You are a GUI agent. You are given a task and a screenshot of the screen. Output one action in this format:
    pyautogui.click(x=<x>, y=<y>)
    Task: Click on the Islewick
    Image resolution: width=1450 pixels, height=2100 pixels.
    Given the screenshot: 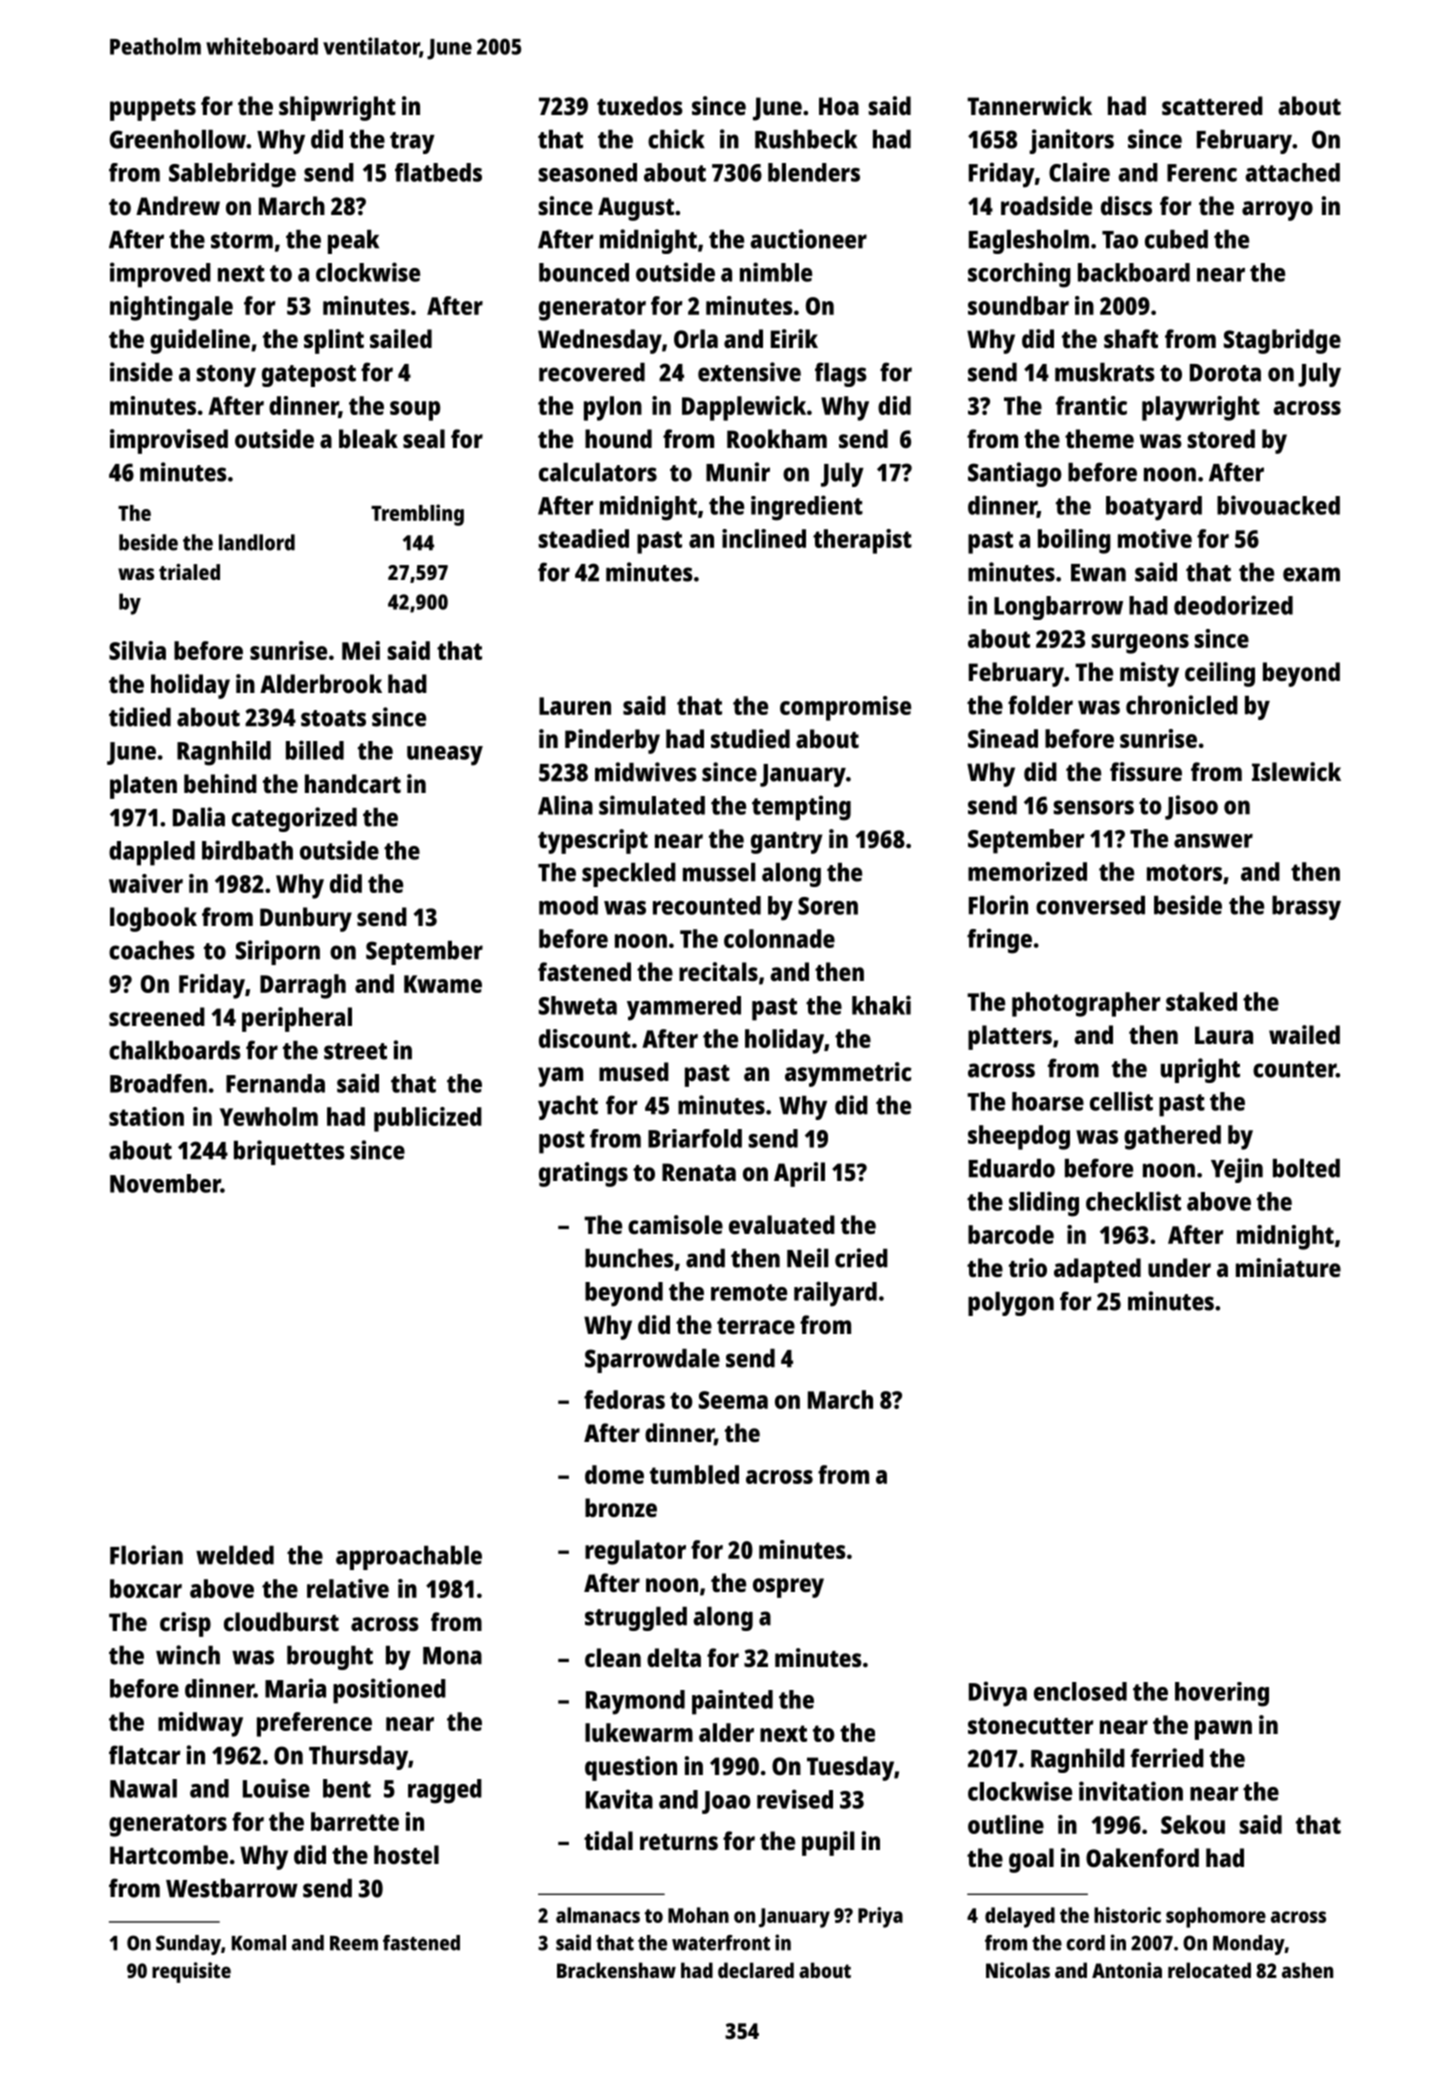 What is the action you would take?
    pyautogui.click(x=1296, y=771)
